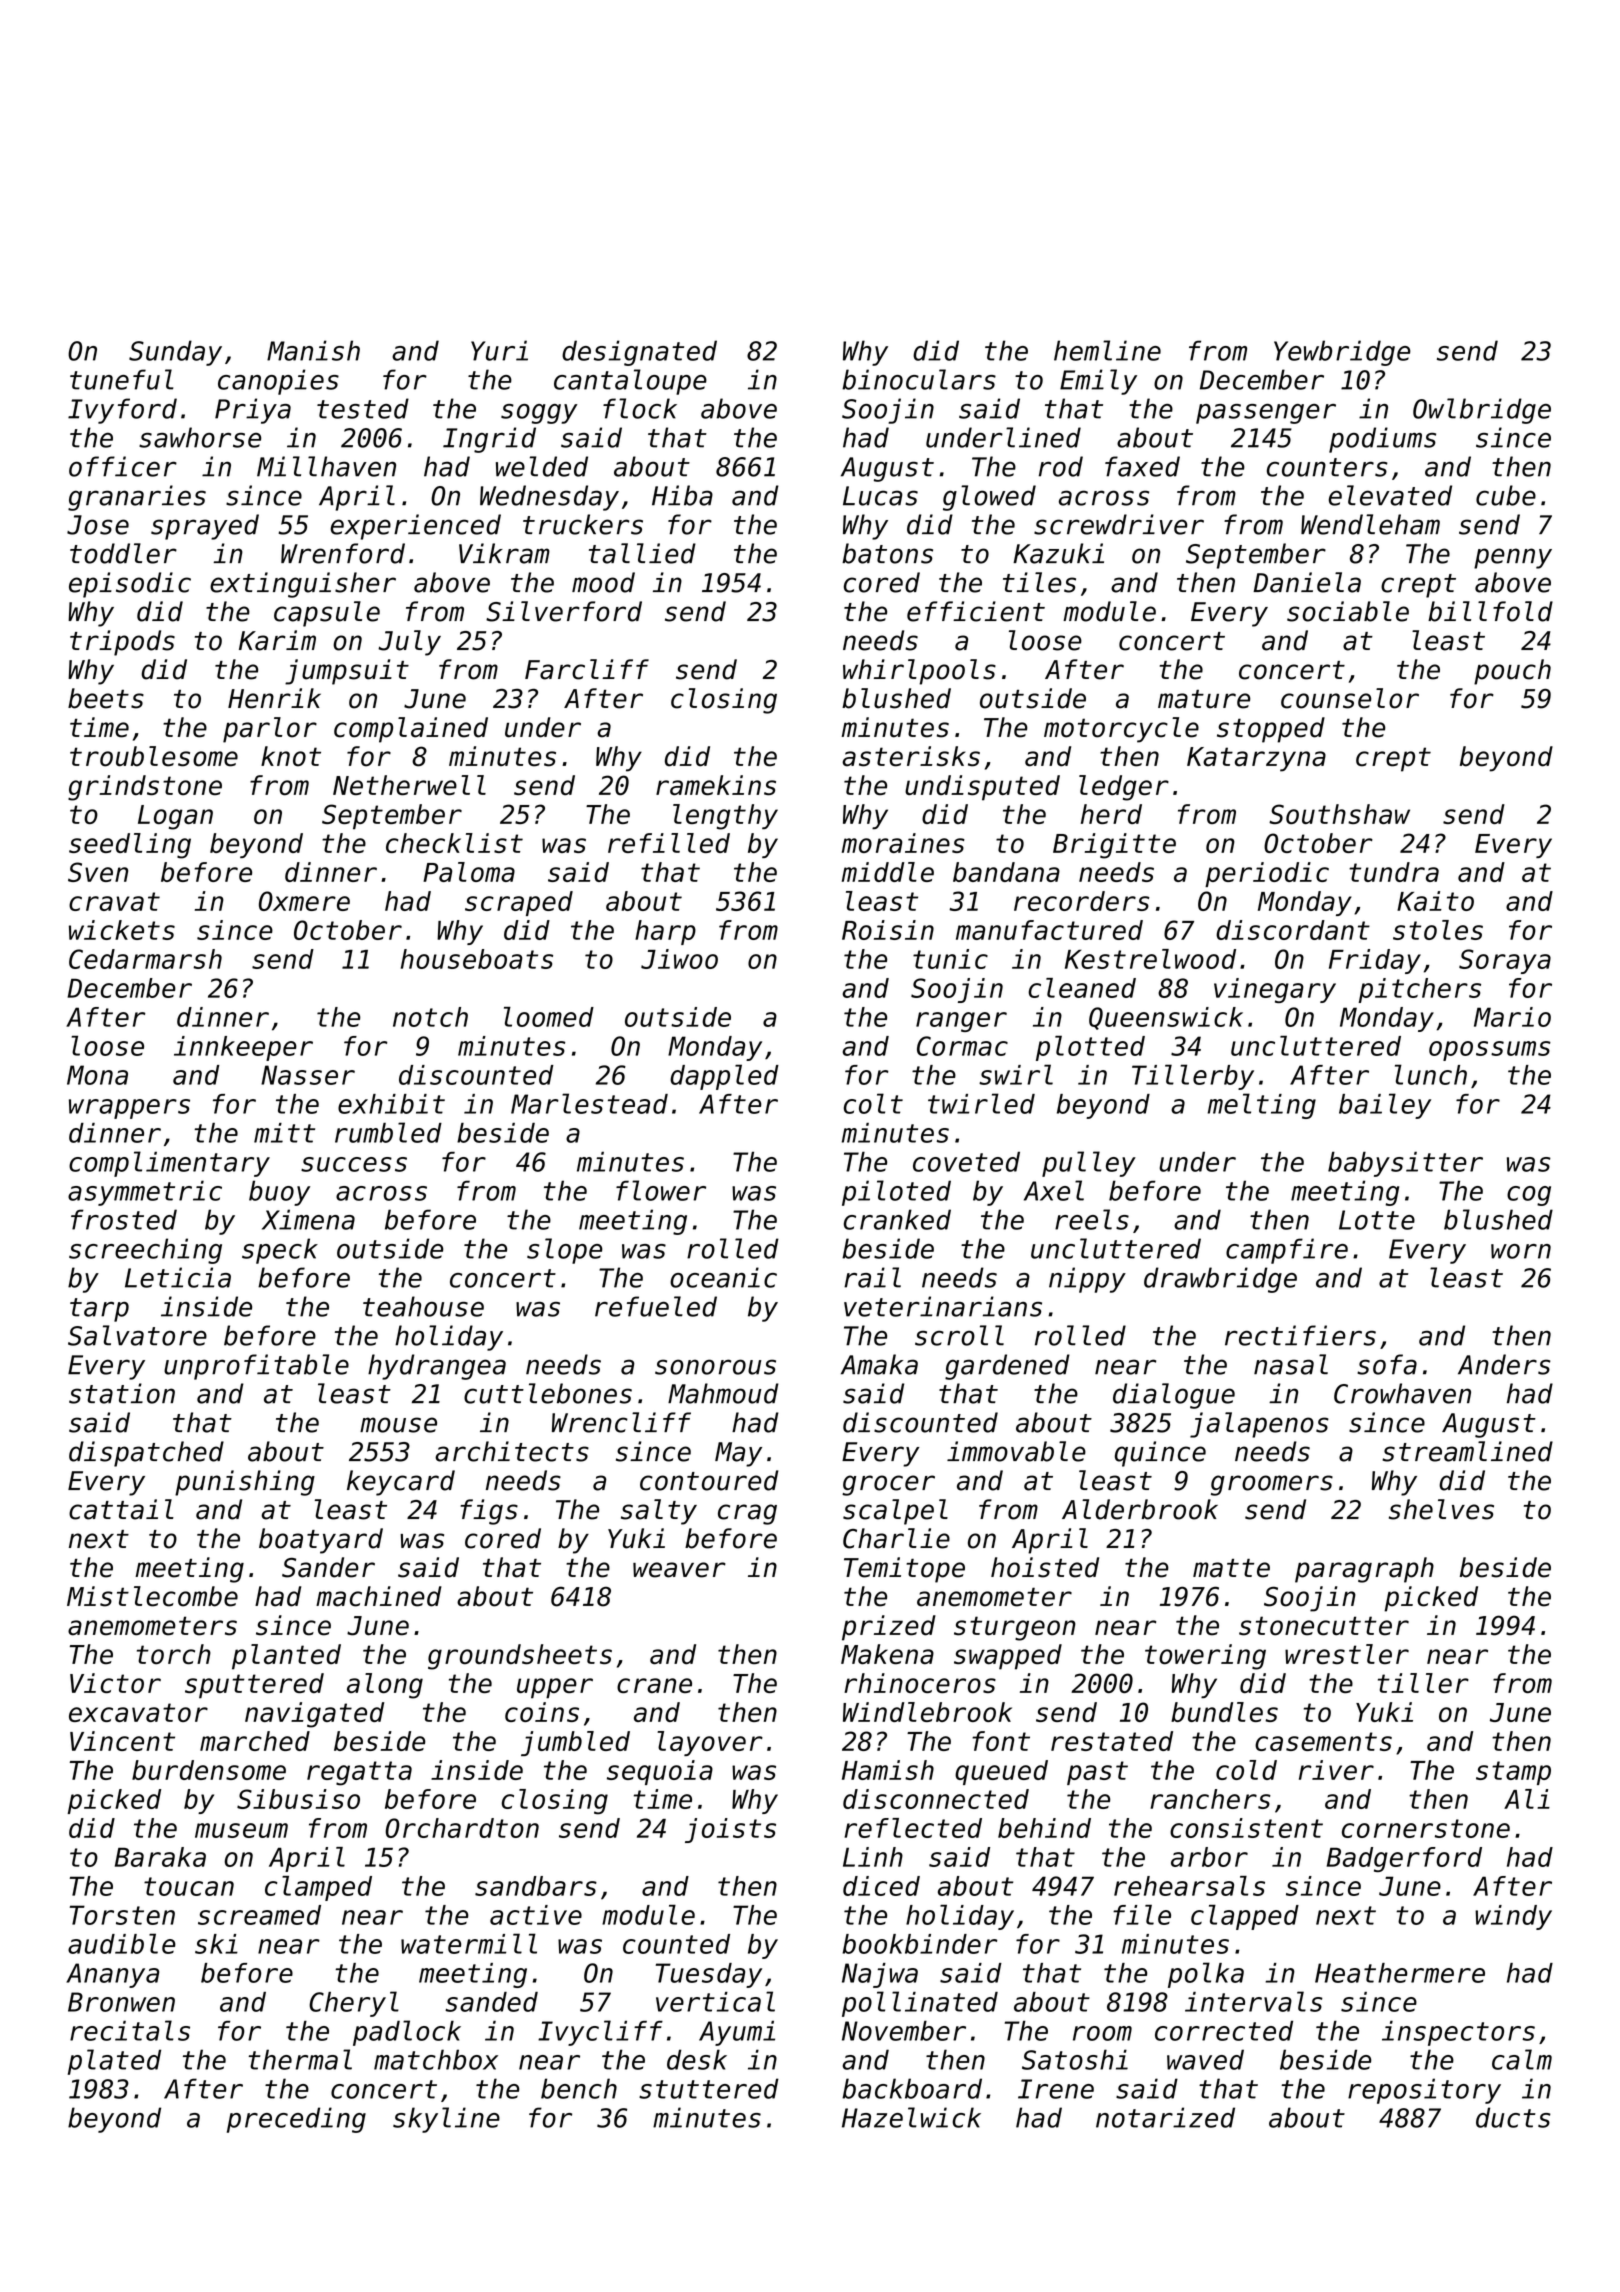 This screenshot has height=2292, width=1620. I want to click on refilled, so click(669, 843).
